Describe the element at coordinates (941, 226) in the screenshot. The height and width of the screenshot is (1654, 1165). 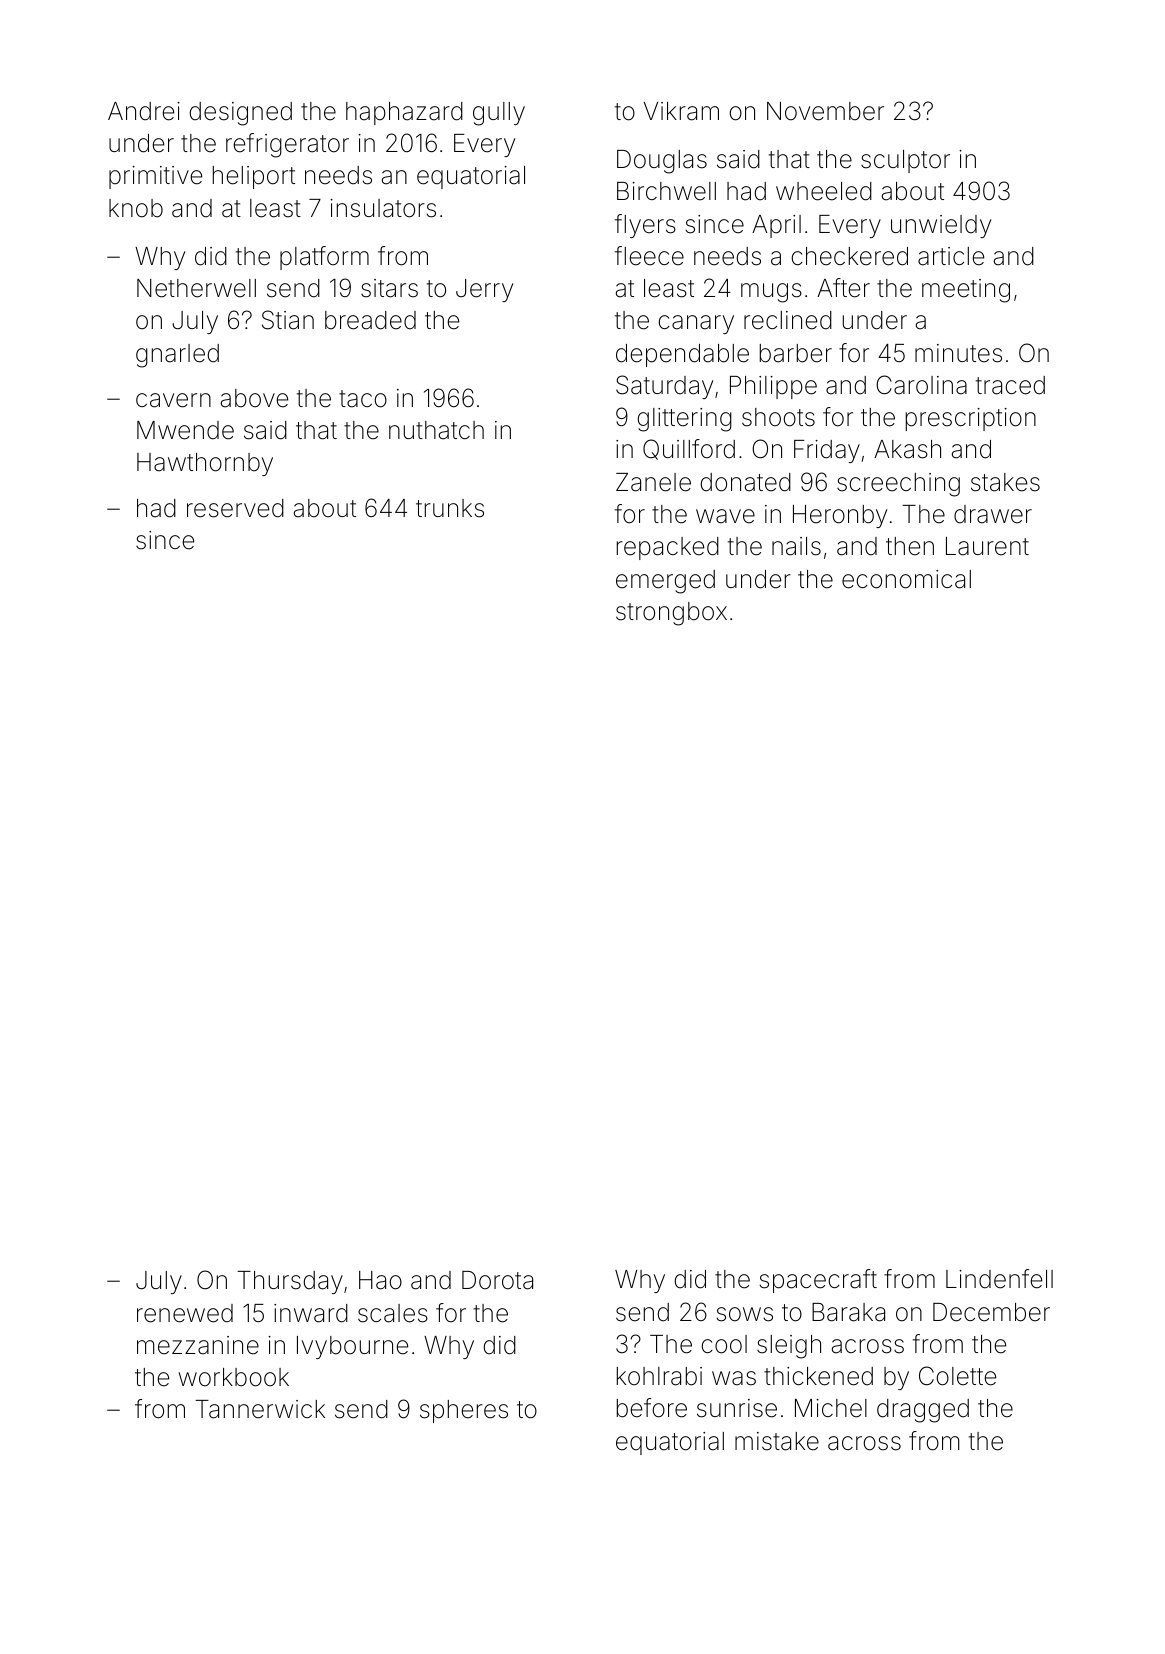
I see `unwieldy` at that location.
